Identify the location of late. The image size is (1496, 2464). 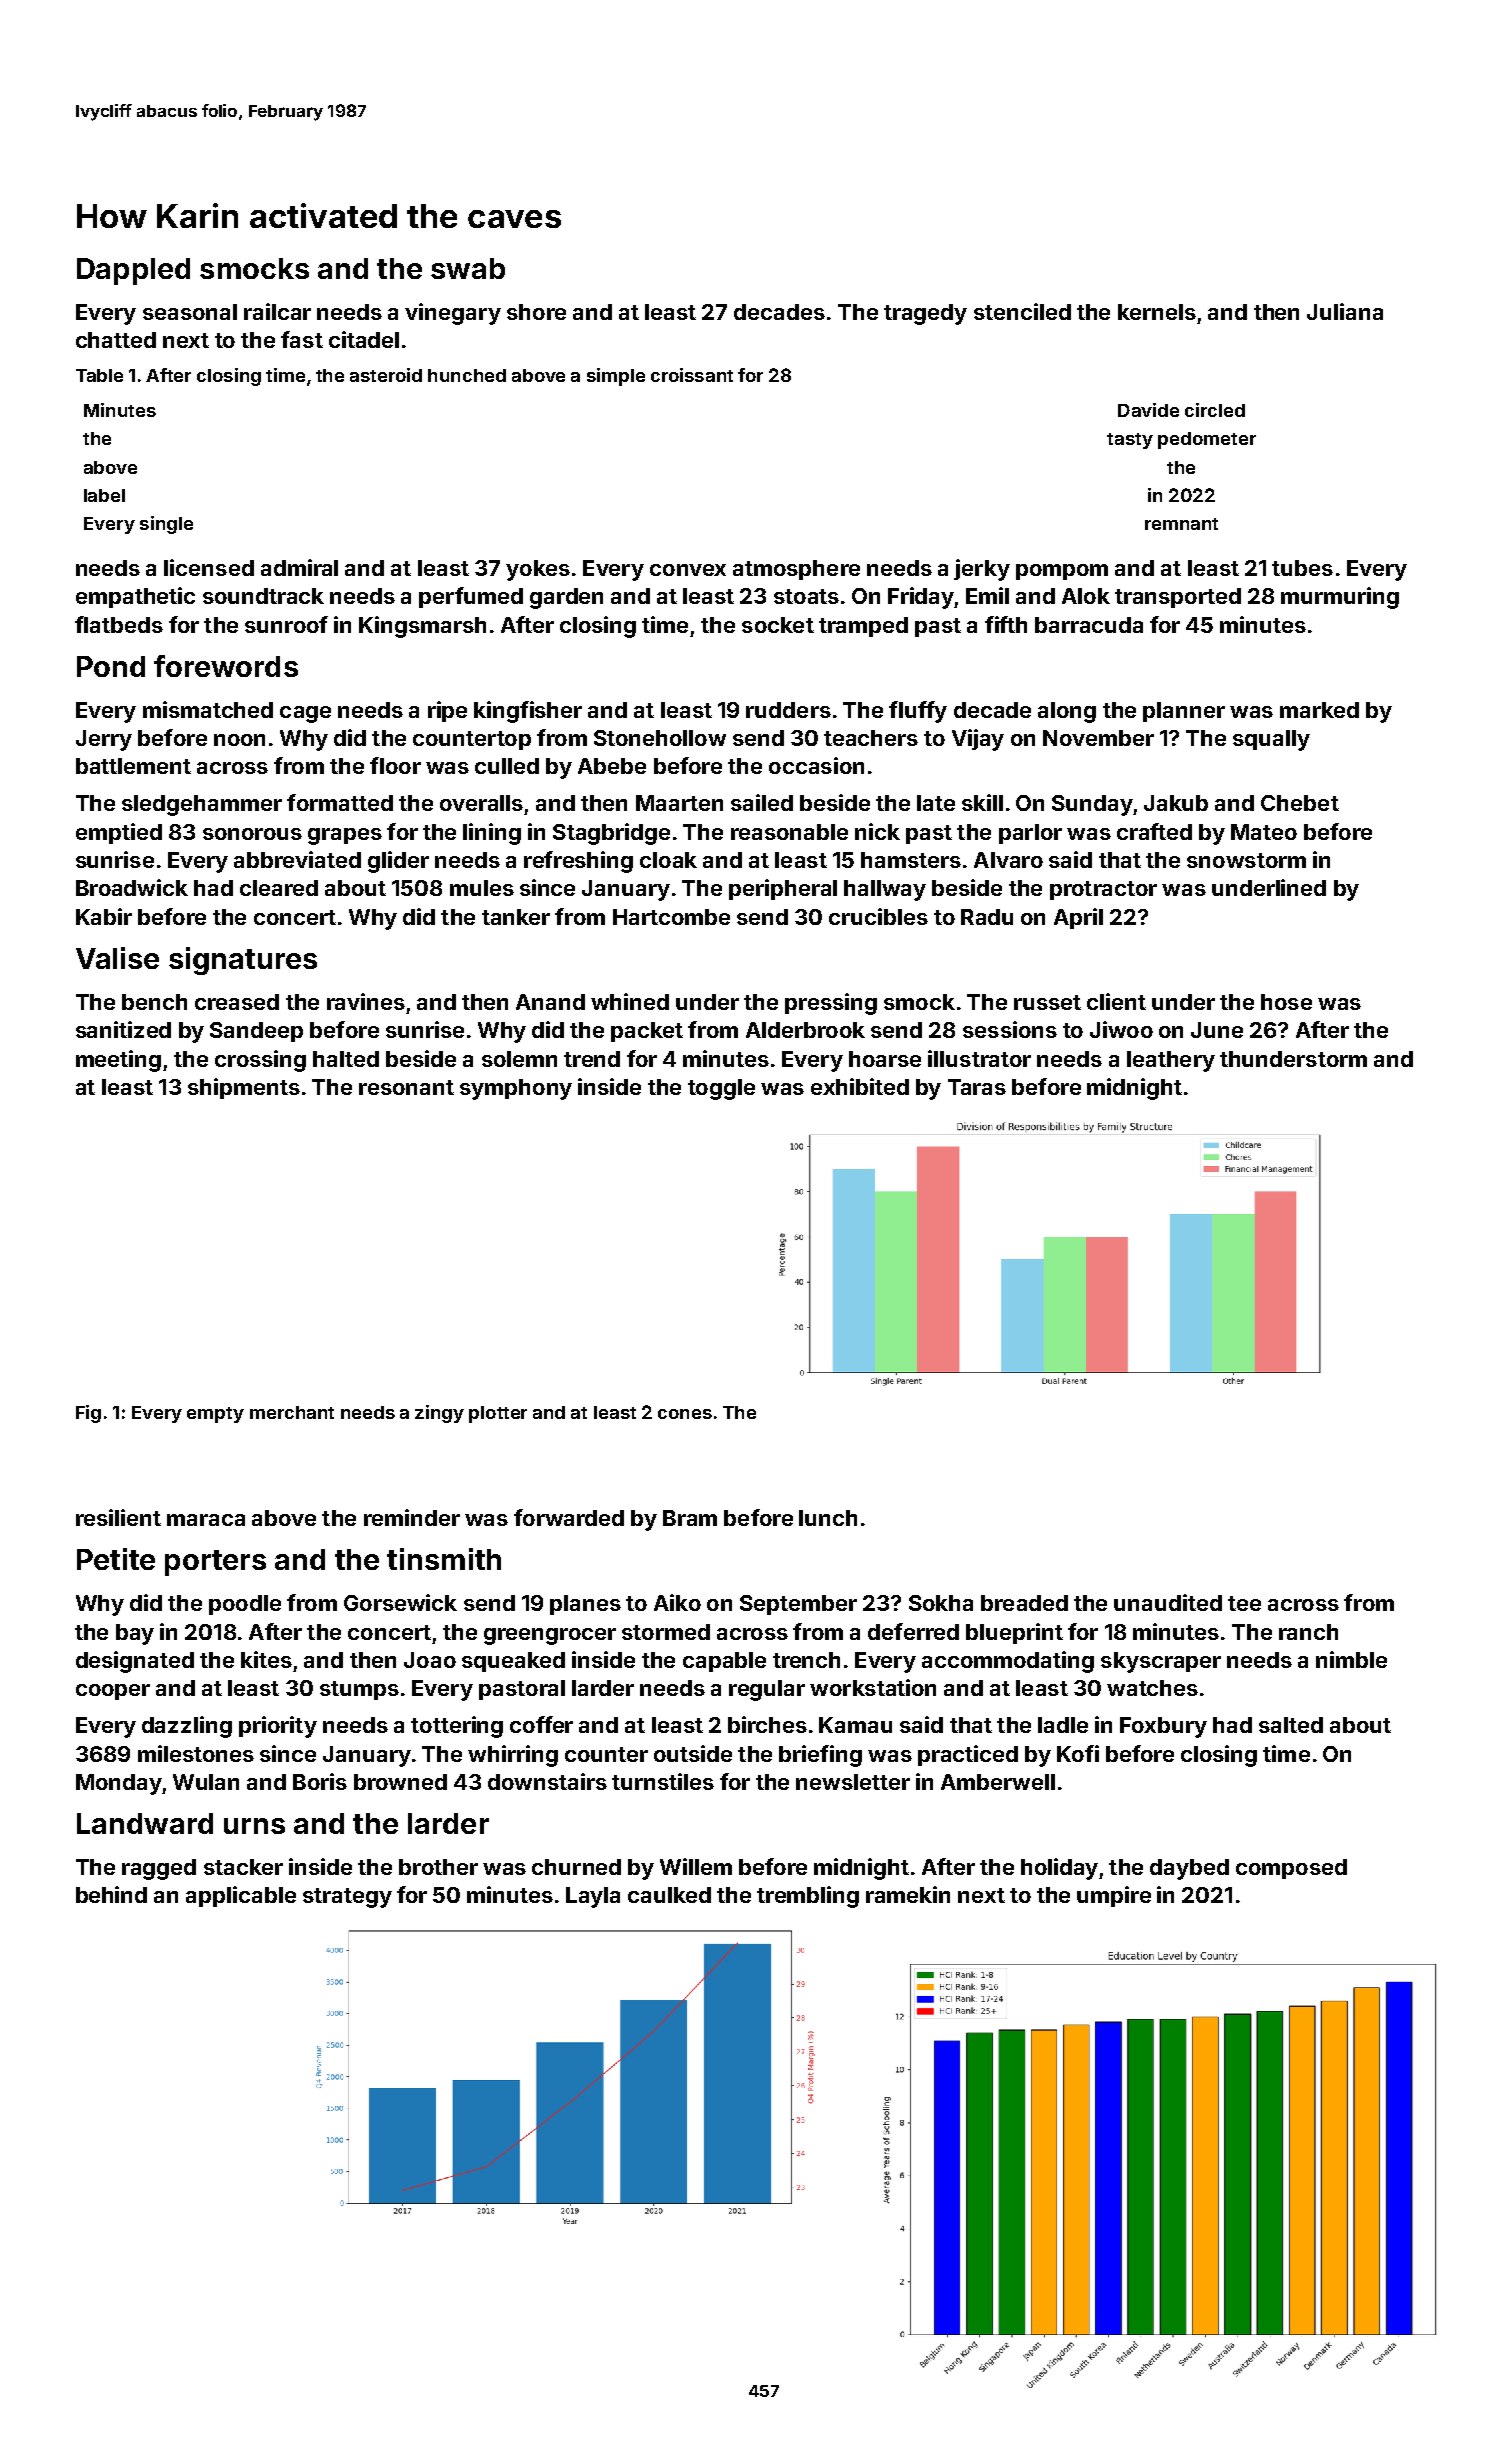
(936, 803).
